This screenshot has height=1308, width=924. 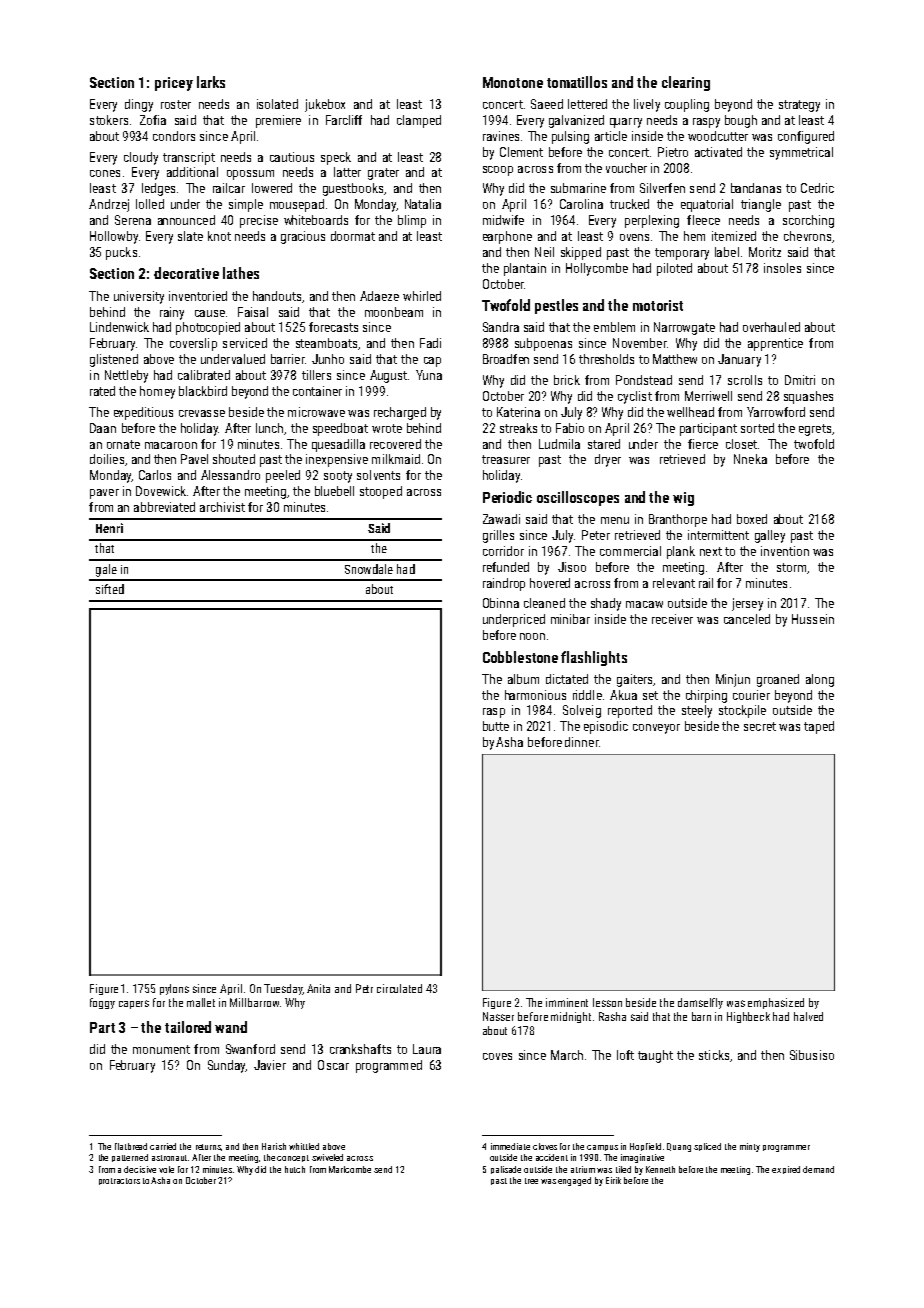 I want to click on pricey, so click(x=174, y=84).
